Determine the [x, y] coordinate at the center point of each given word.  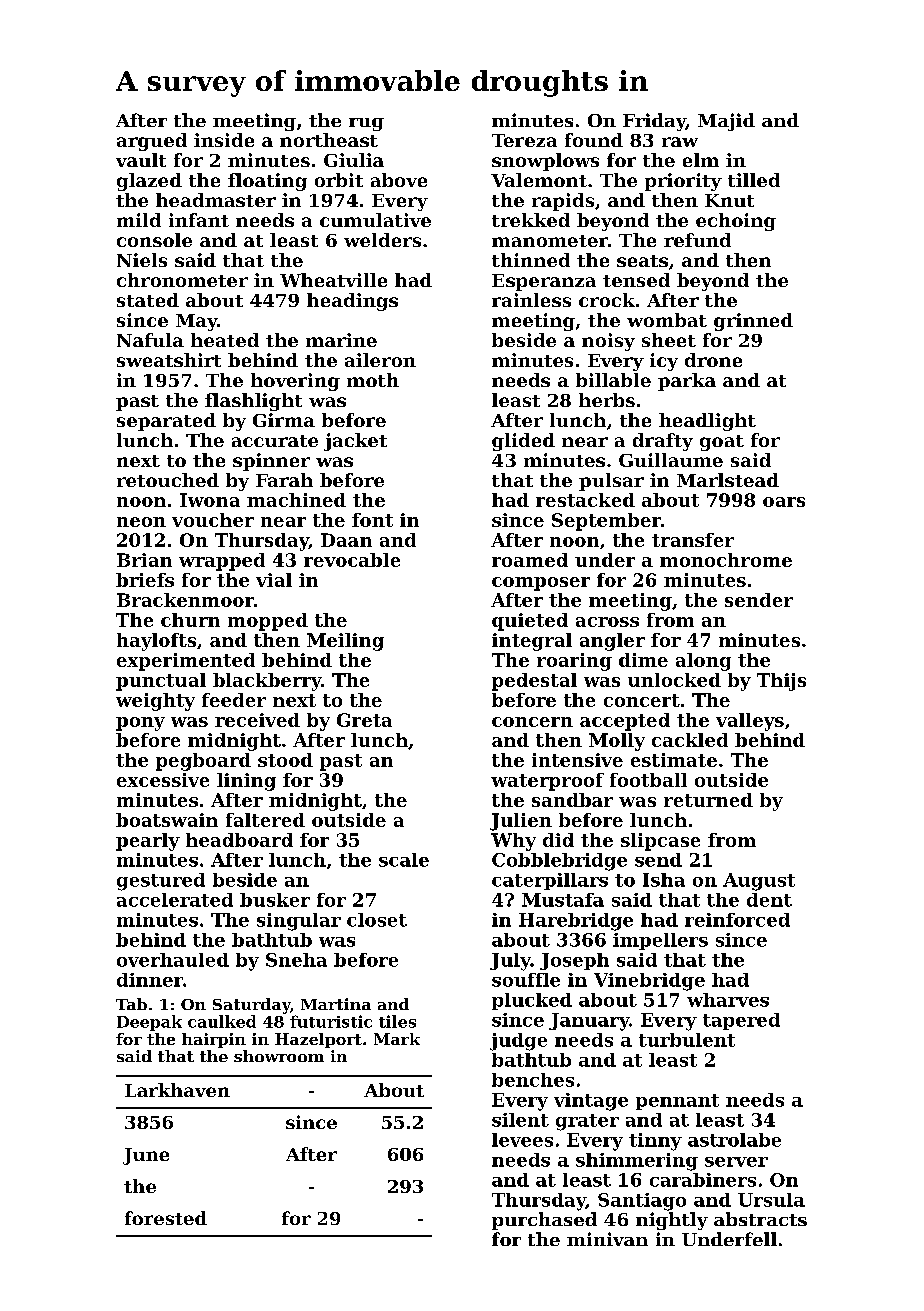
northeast [329, 140]
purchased [544, 1221]
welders [382, 240]
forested [166, 1218]
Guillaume [671, 460]
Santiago [642, 1202]
